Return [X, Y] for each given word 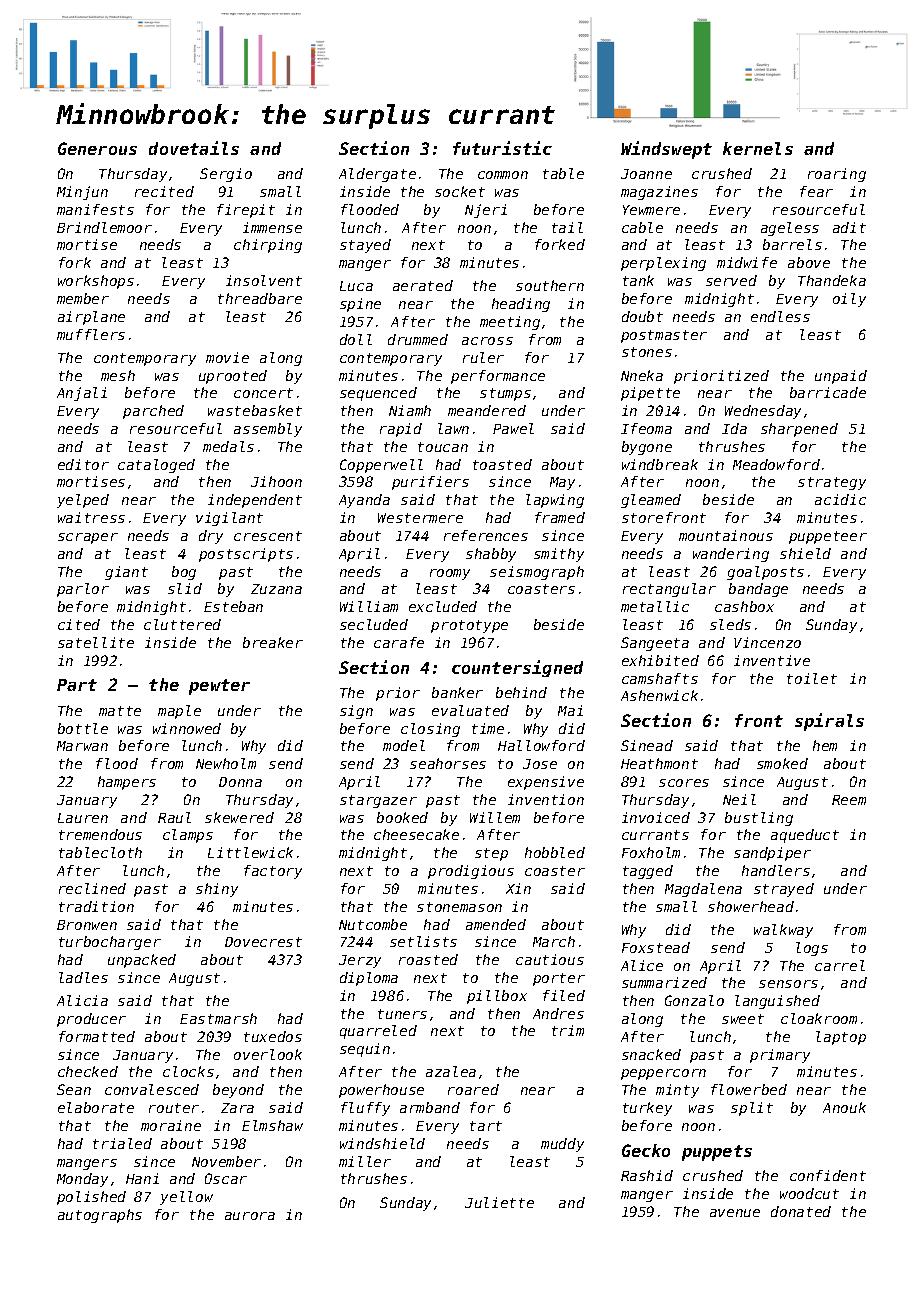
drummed [418, 339]
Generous [97, 148]
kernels [758, 148]
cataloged [156, 466]
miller [365, 1161]
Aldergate [377, 175]
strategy [832, 483]
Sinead [647, 745]
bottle [83, 728]
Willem [495, 817]
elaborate [96, 1107]
